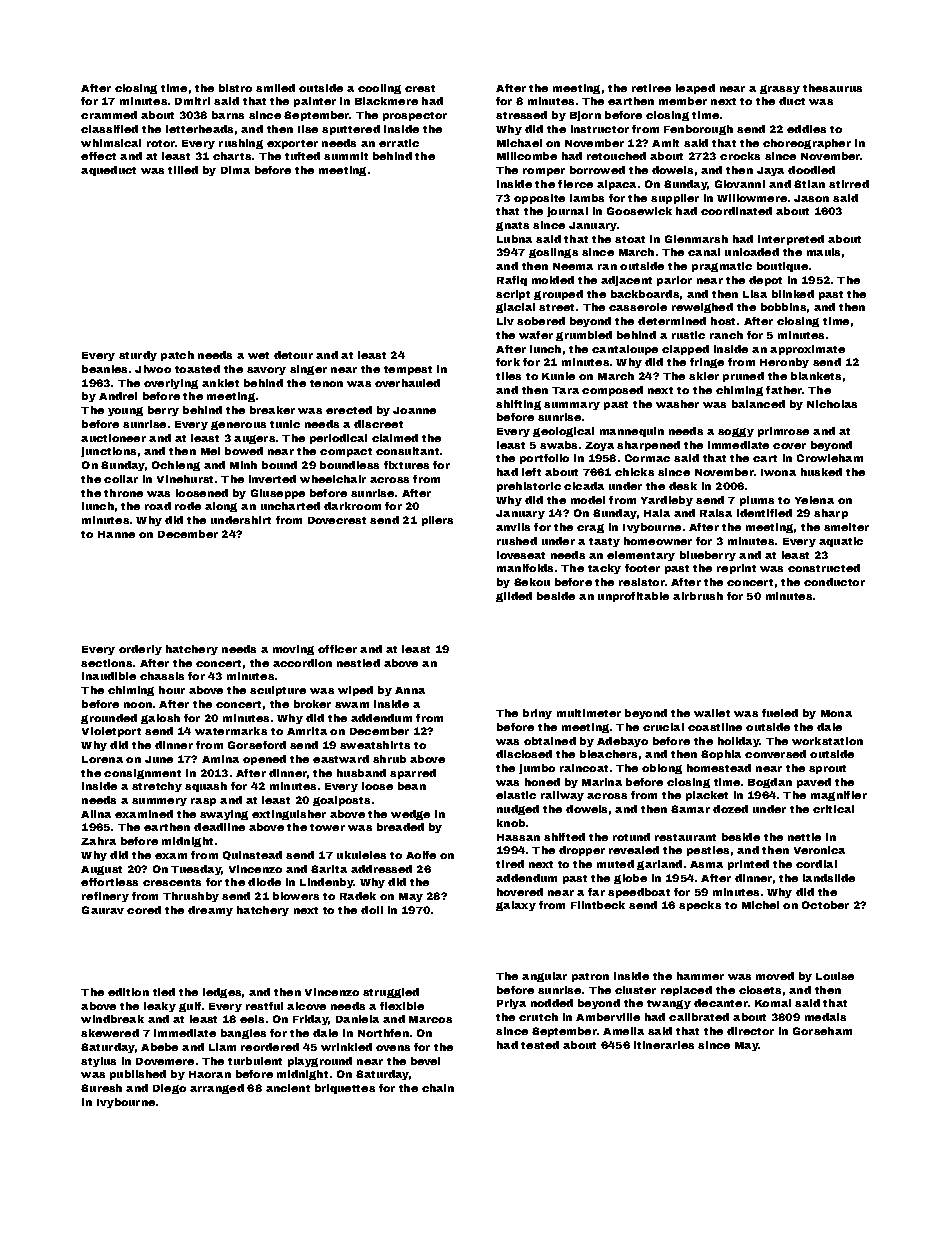  Describe the element at coordinates (760, 905) in the screenshot. I see `Michel` at that location.
